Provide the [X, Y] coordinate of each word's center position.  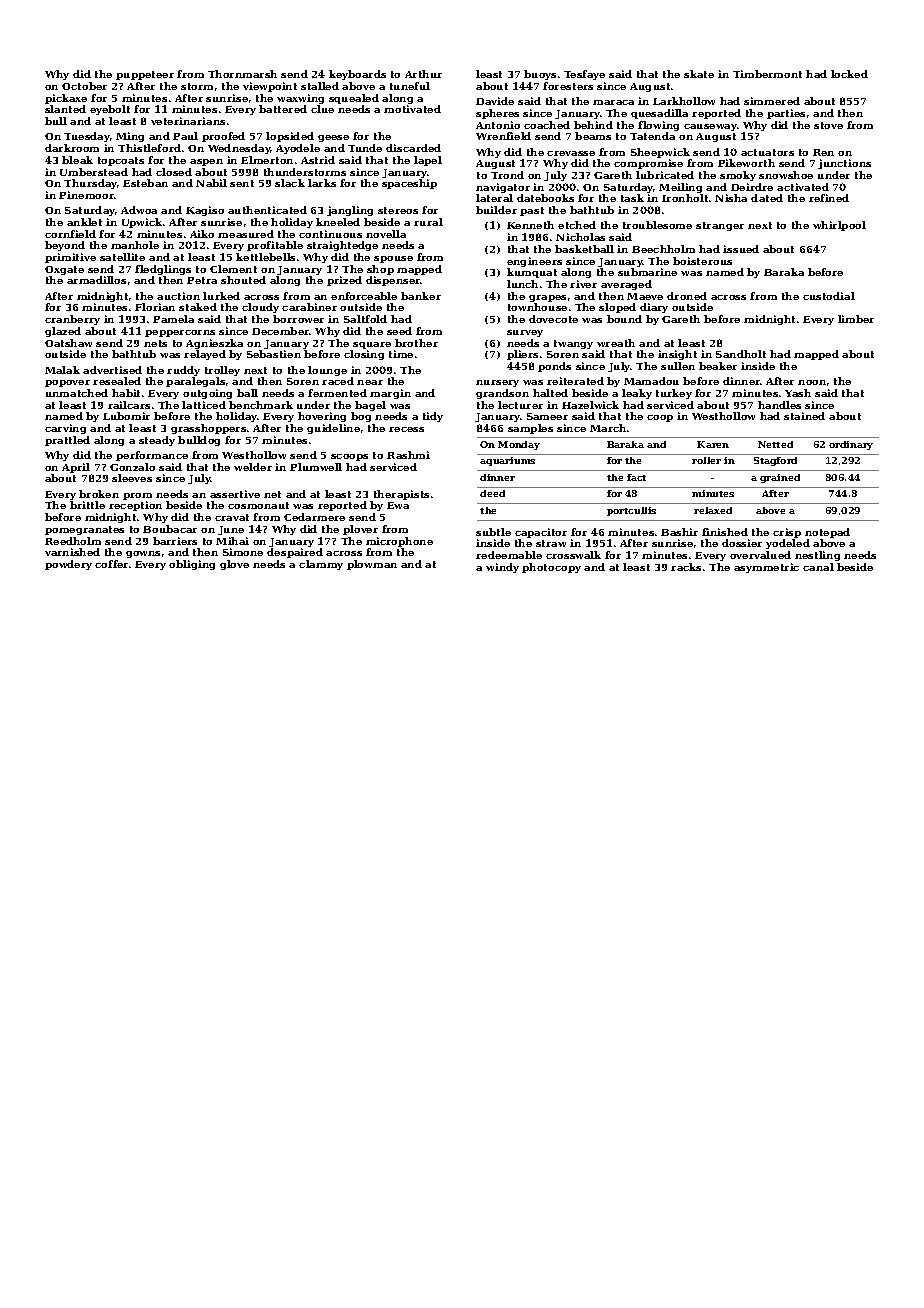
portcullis [631, 511]
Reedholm [73, 541]
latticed [204, 405]
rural [428, 222]
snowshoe [786, 175]
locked [849, 74]
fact [636, 477]
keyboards [357, 75]
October [84, 86]
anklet [84, 222]
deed [492, 493]
